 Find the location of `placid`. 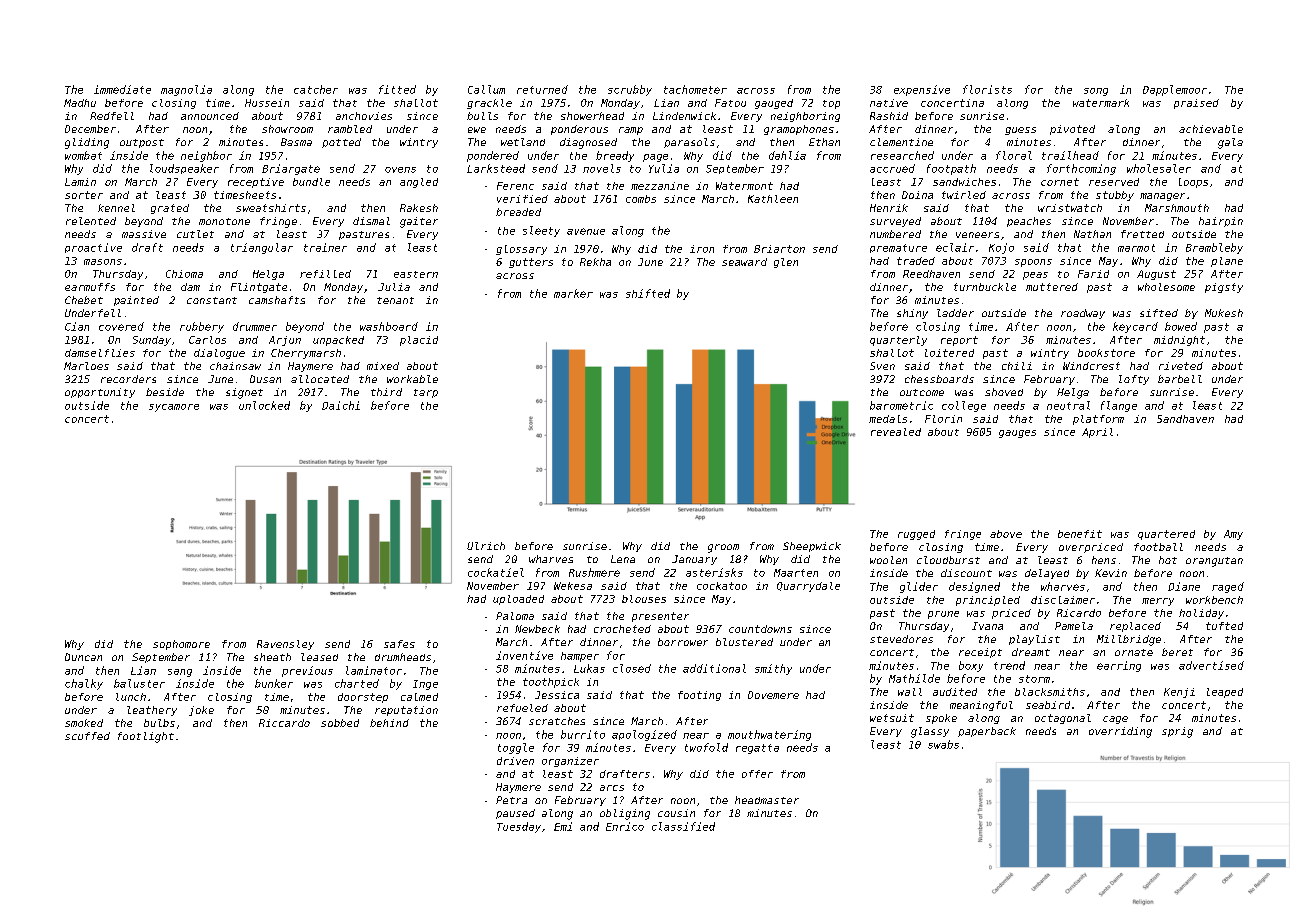

placid is located at coordinates (419, 341).
